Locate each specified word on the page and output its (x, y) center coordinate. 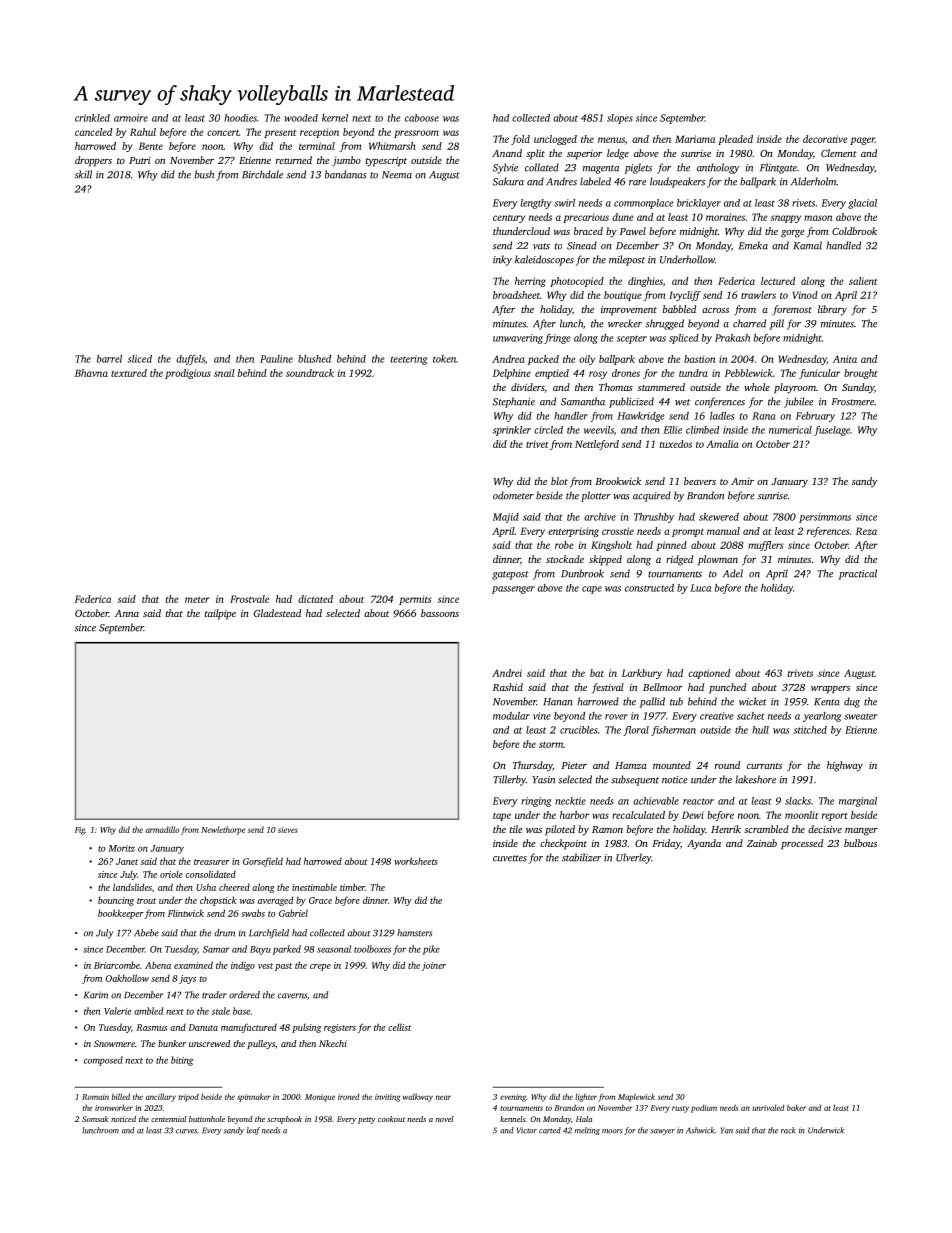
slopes (620, 119)
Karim (96, 995)
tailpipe (220, 614)
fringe (557, 339)
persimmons (825, 518)
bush (204, 174)
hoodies (240, 118)
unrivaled (768, 1107)
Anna (127, 613)
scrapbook (284, 1120)
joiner (434, 966)
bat (597, 673)
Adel (733, 573)
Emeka (753, 245)
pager (862, 141)
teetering (409, 360)
